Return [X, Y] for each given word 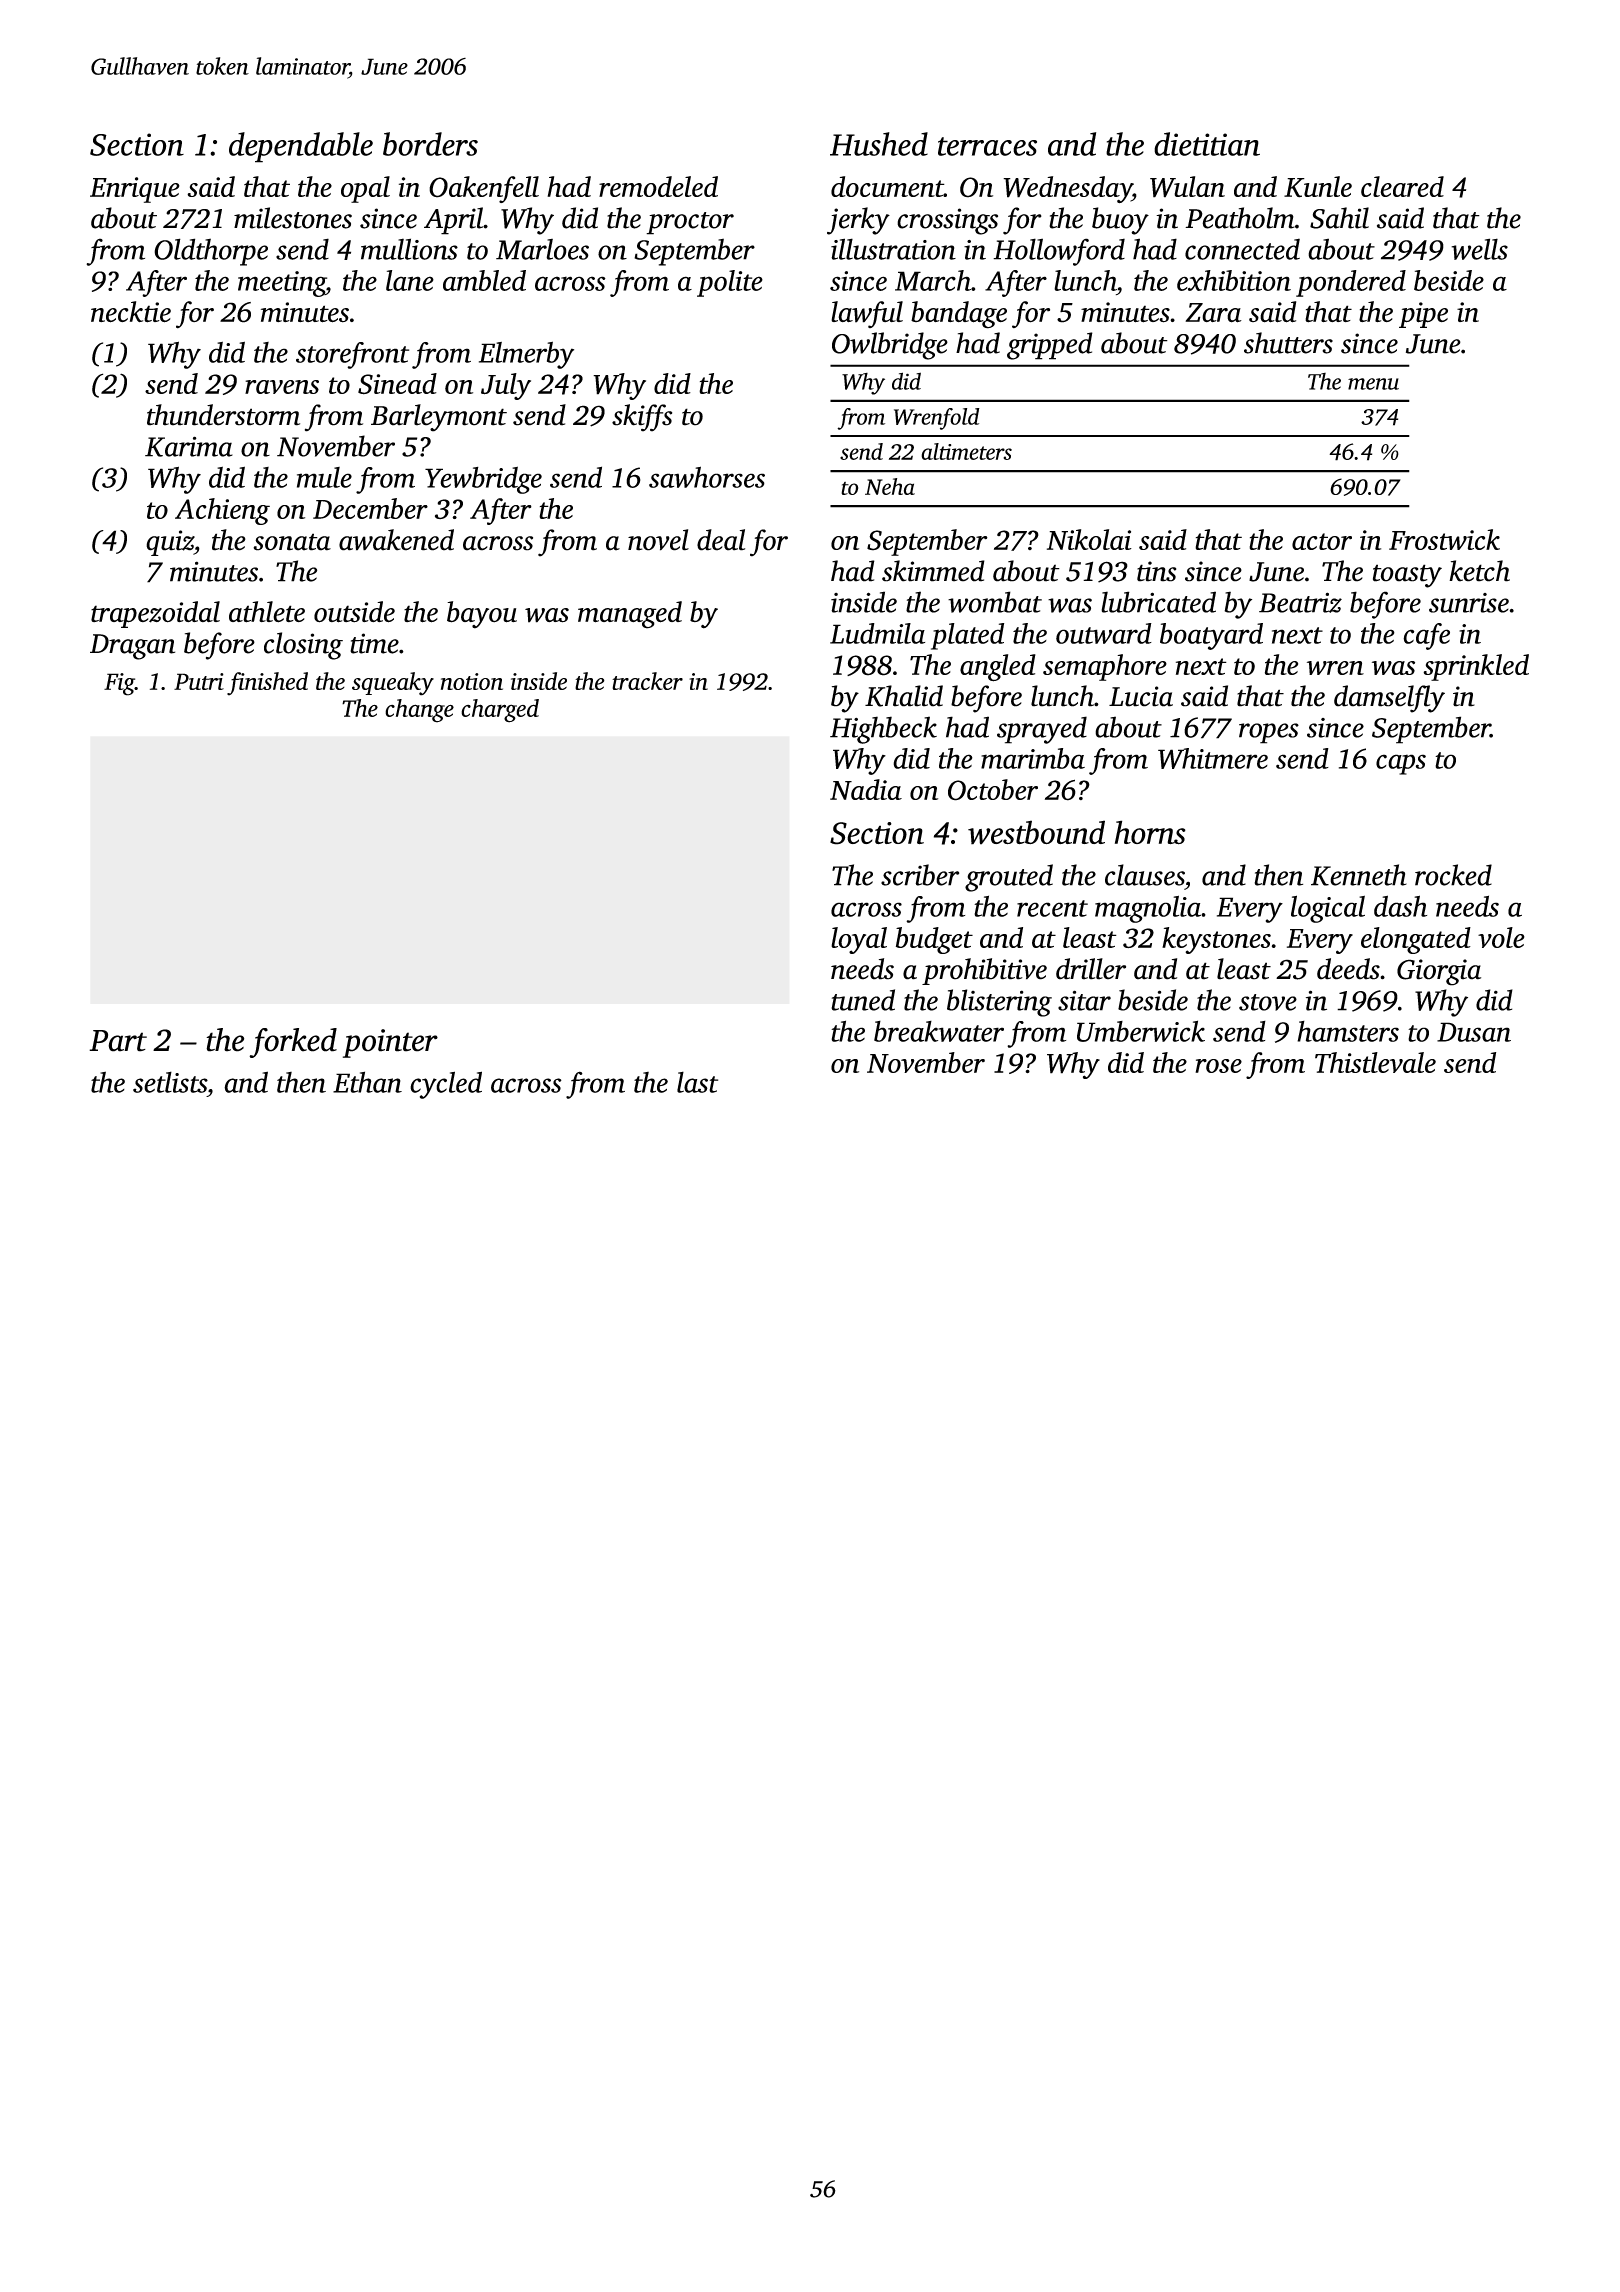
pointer [390, 1043]
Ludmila [877, 633]
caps [1401, 764]
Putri [199, 681]
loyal [859, 940]
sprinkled [1476, 667]
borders [430, 144]
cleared [1402, 186]
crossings [947, 221]
